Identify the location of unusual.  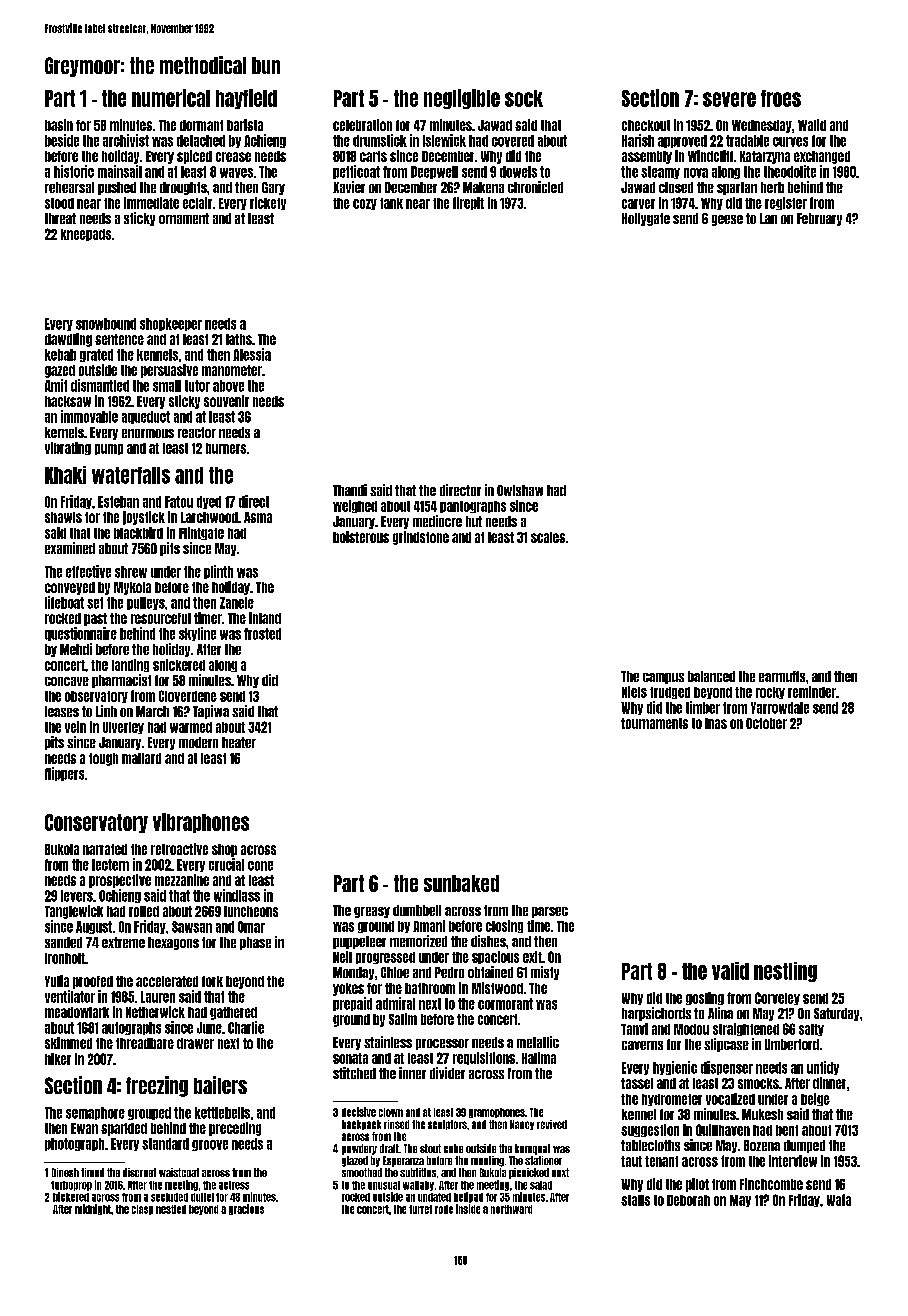
(384, 1185).
